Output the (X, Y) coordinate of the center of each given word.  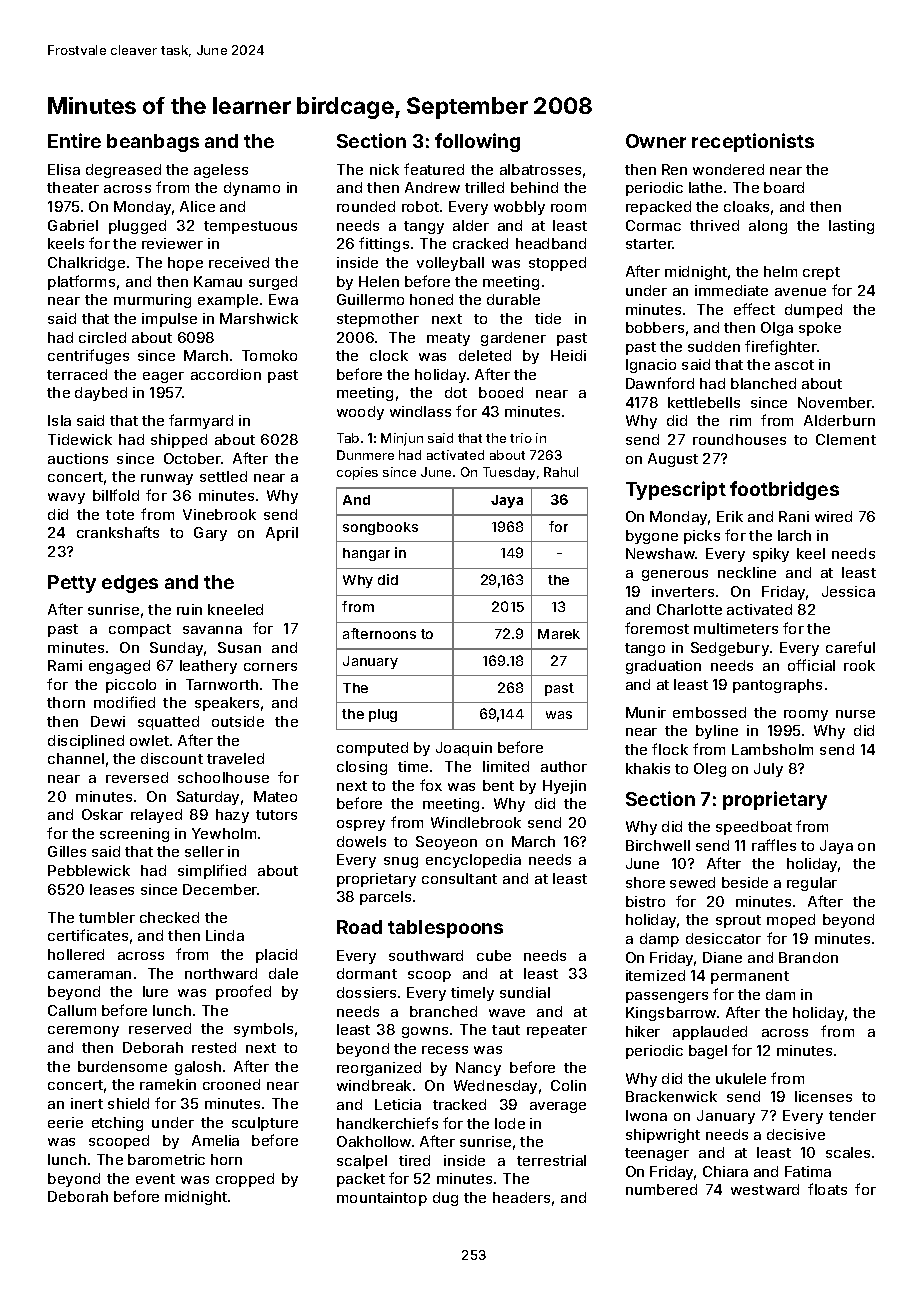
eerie (65, 1122)
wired (833, 516)
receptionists (753, 142)
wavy (66, 498)
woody (360, 413)
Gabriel (73, 225)
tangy (424, 227)
